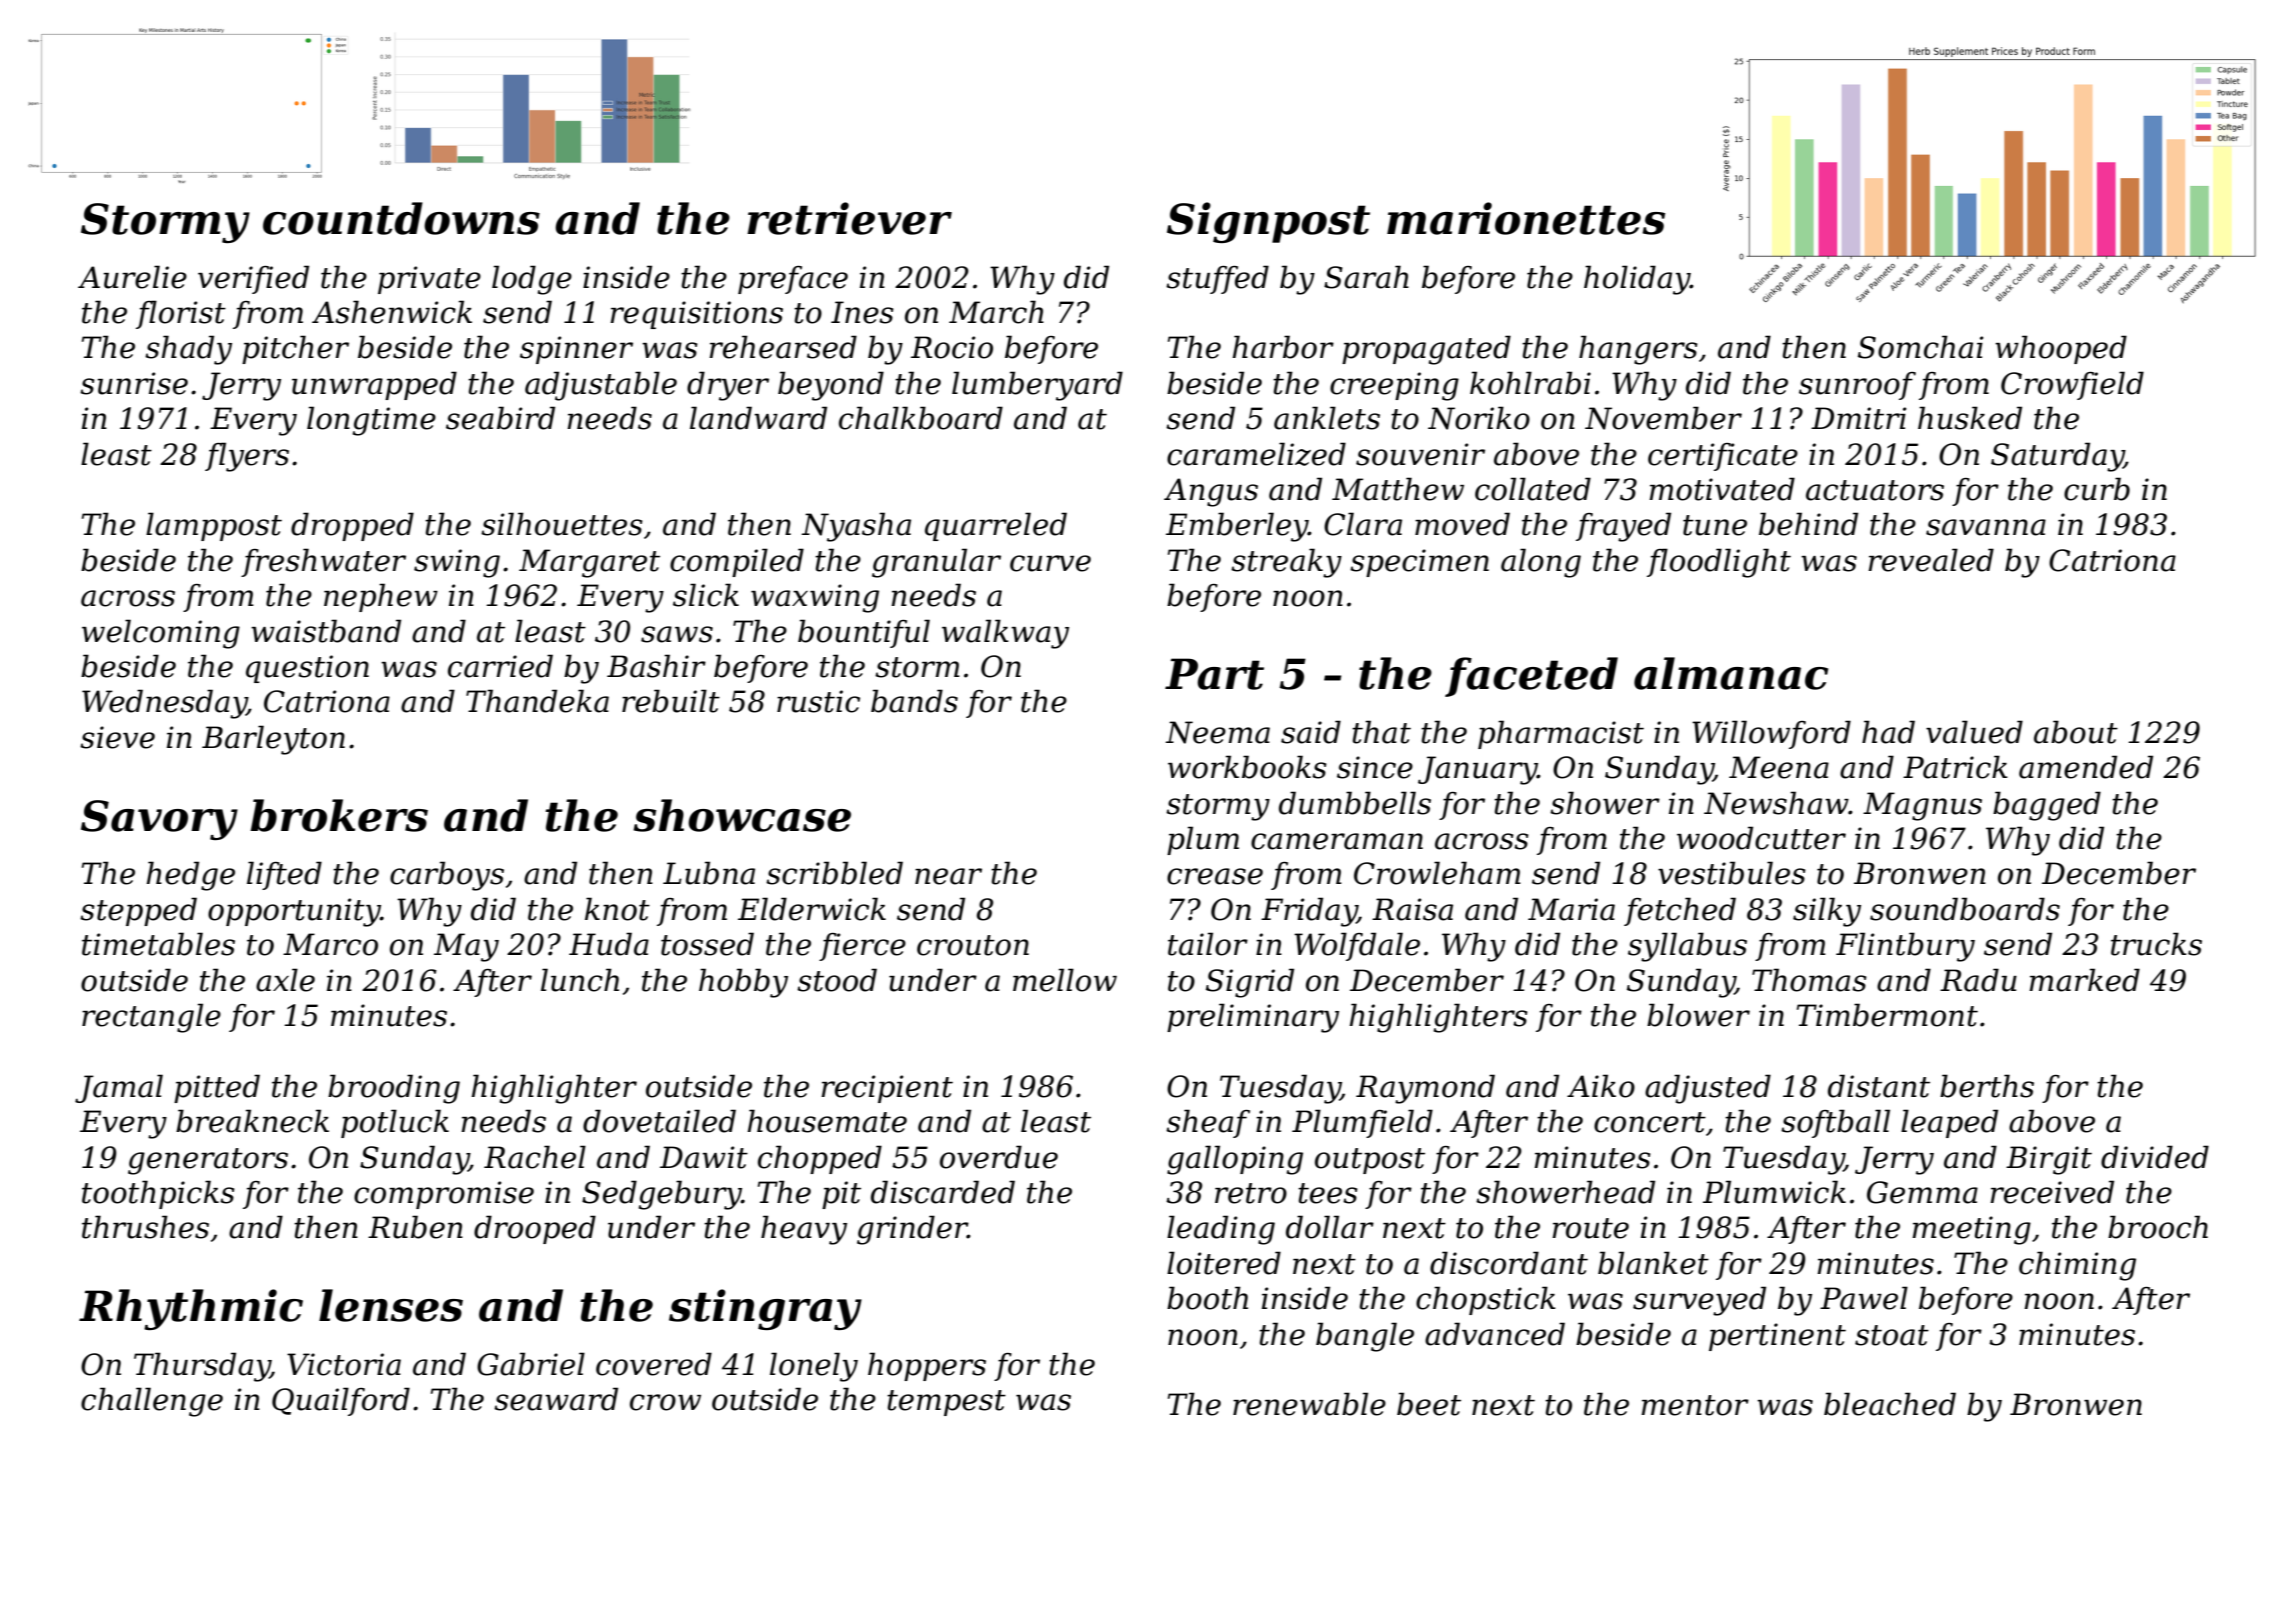 This screenshot has height=1620, width=2292. What do you see at coordinates (161, 634) in the screenshot?
I see `welcoming` at bounding box center [161, 634].
